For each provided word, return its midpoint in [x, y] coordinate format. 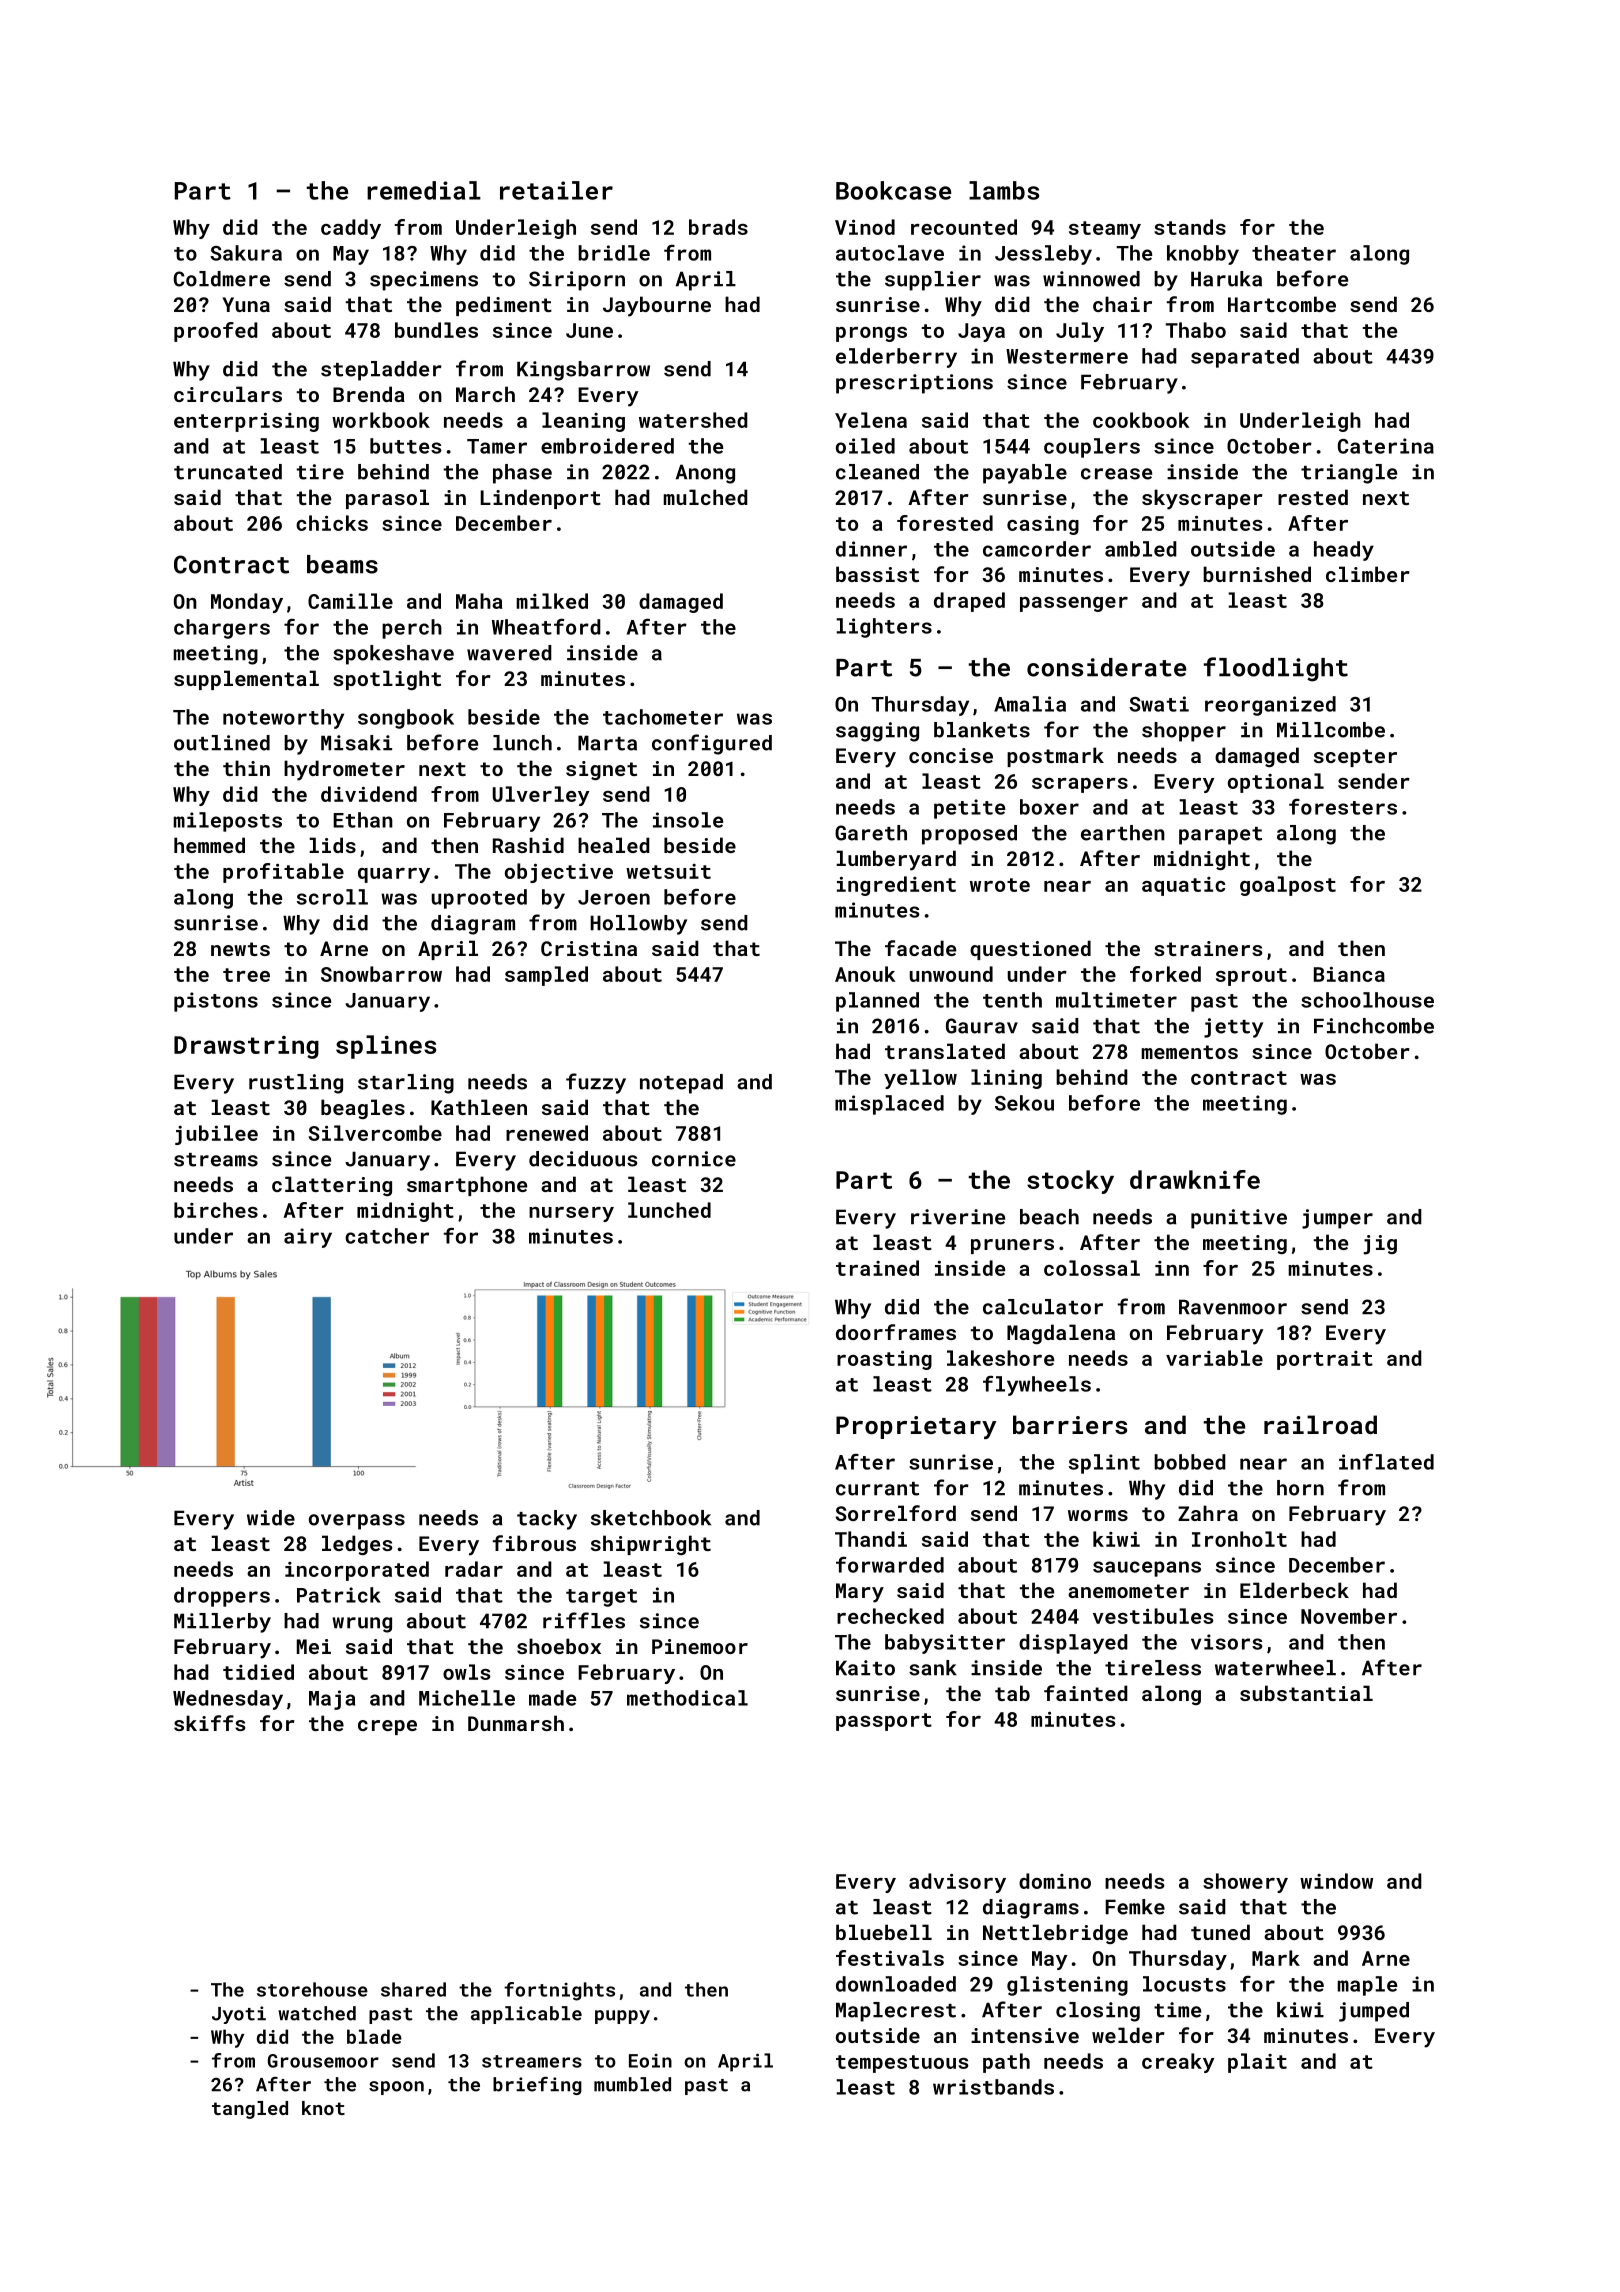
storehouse [312, 1989]
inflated [1386, 1461]
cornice [694, 1159]
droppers [222, 1597]
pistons [216, 1002]
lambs [1004, 190]
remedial [424, 190]
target [601, 1598]
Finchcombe [1374, 1026]
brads [718, 227]
